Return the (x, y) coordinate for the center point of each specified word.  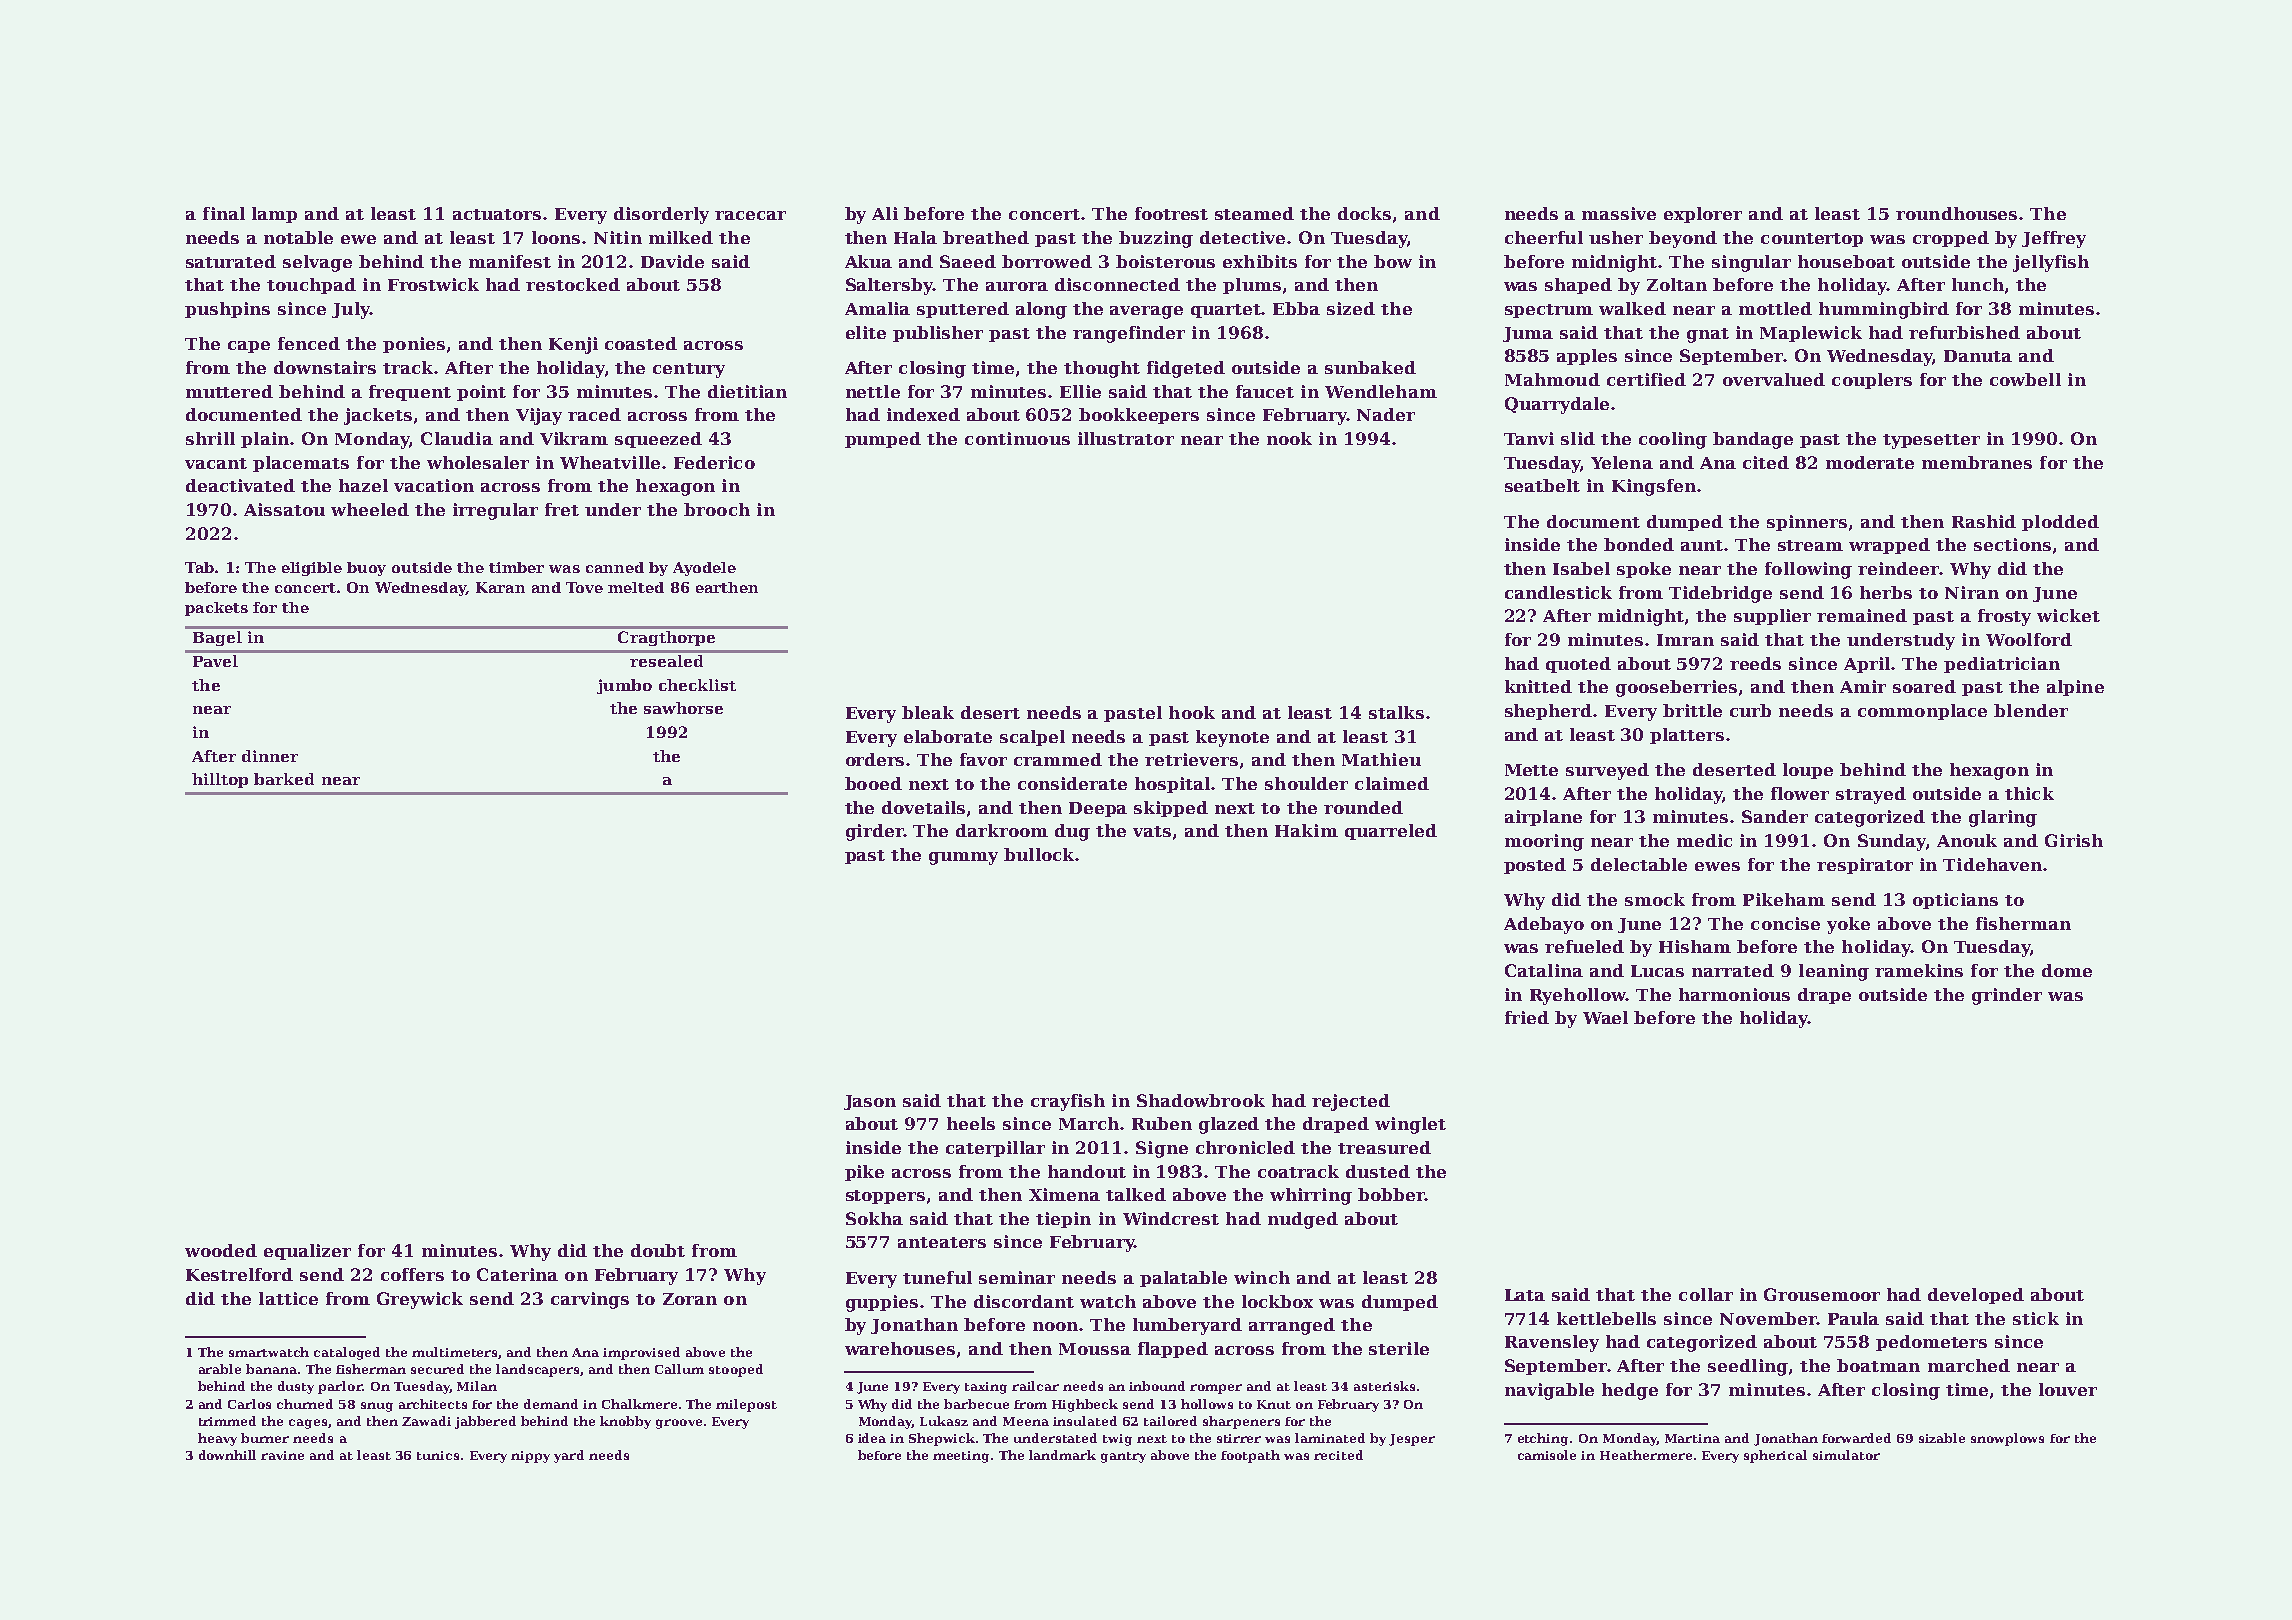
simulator (1846, 1455)
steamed (1254, 213)
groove (679, 1424)
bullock (1039, 854)
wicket (2068, 615)
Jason (870, 1102)
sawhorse (683, 708)
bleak (928, 712)
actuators (497, 214)
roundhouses (1956, 213)
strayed (1871, 795)
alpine (2075, 688)
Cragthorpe (666, 638)
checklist (697, 685)
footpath (1250, 1456)
